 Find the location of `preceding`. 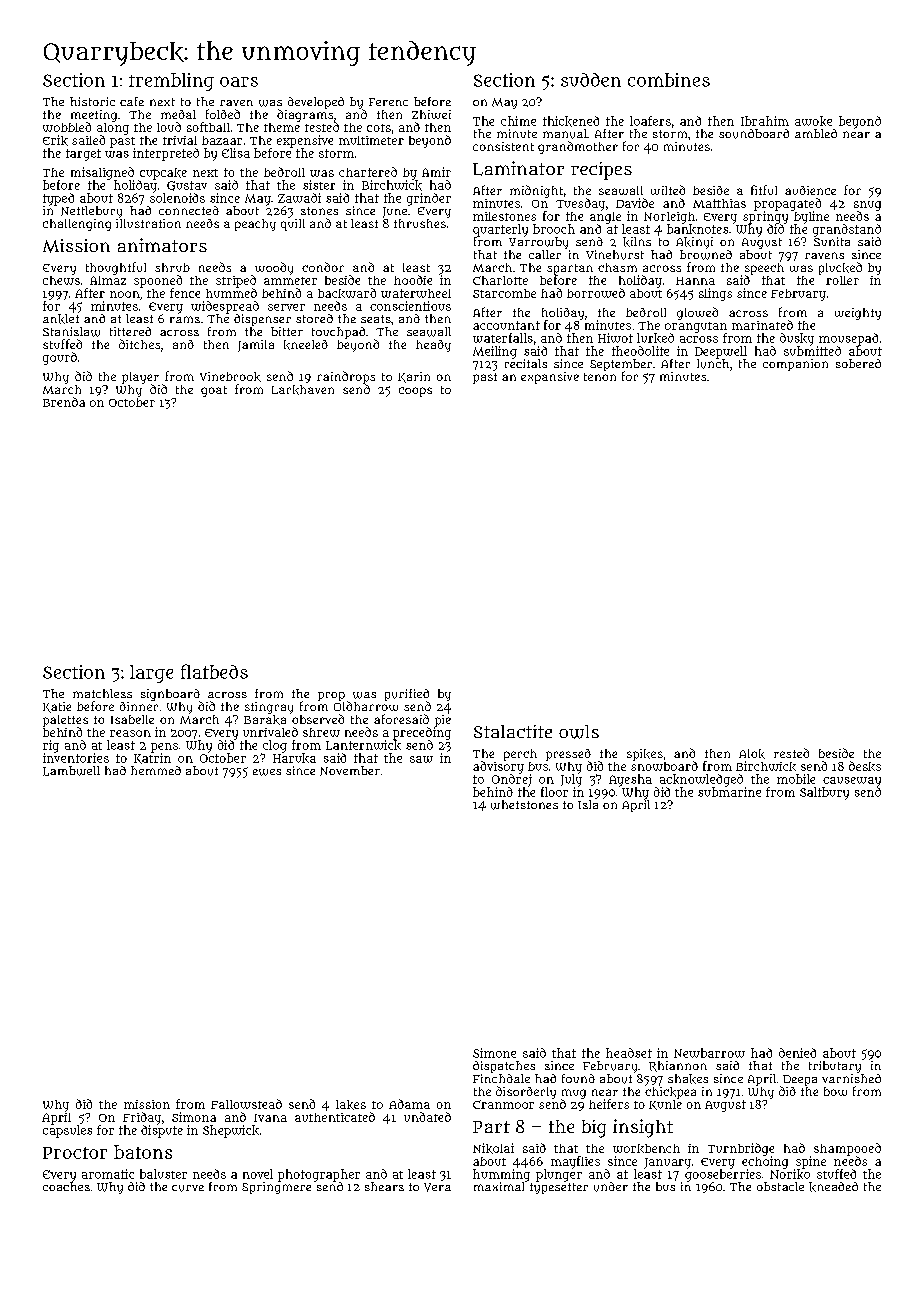

preceding is located at coordinates (422, 733).
